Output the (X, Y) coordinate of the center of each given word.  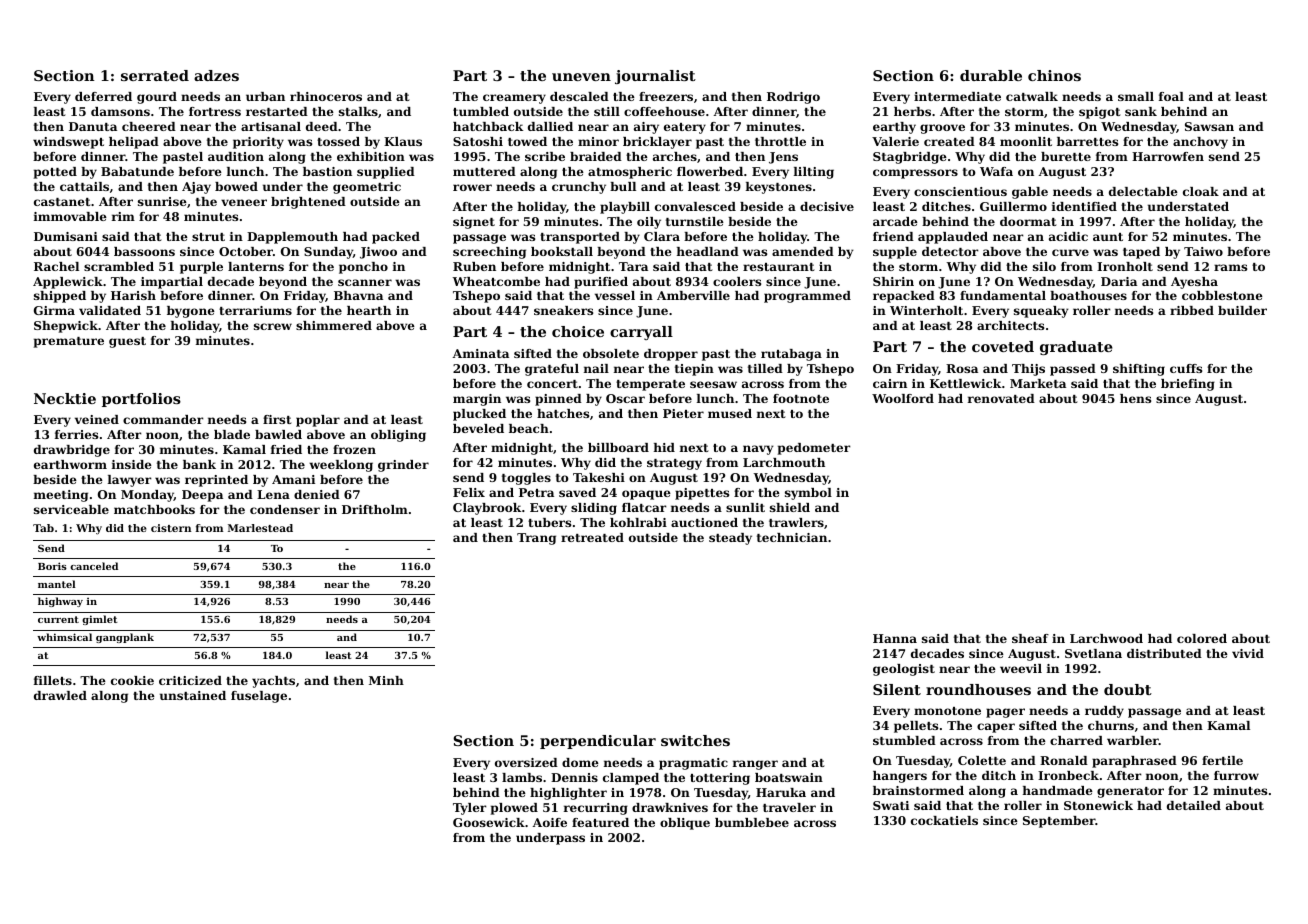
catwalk (1032, 96)
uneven (581, 77)
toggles (526, 479)
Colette (982, 760)
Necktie (65, 398)
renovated (1001, 398)
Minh (386, 680)
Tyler (470, 809)
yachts (273, 682)
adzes (216, 75)
